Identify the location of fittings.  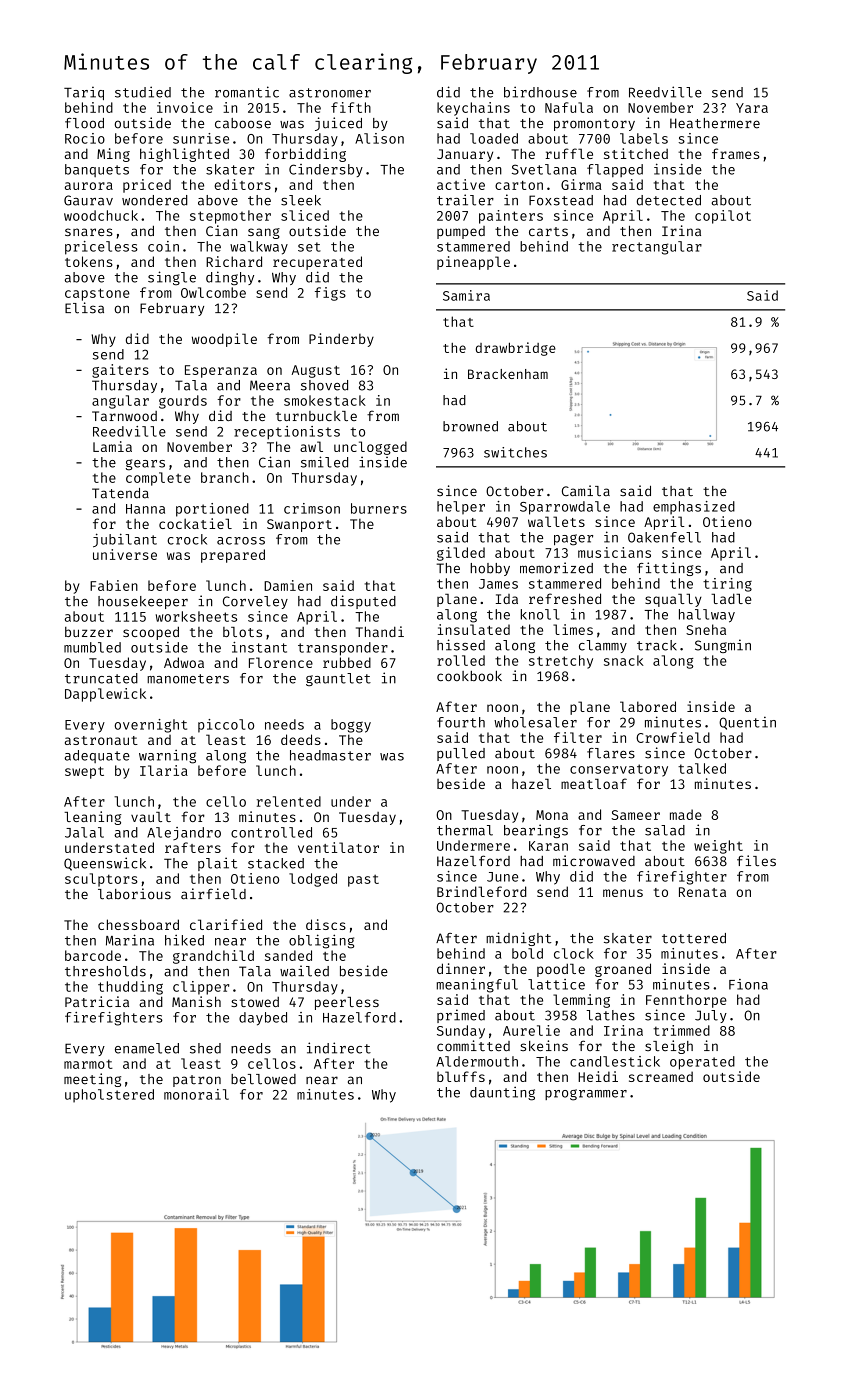
(669, 569).
